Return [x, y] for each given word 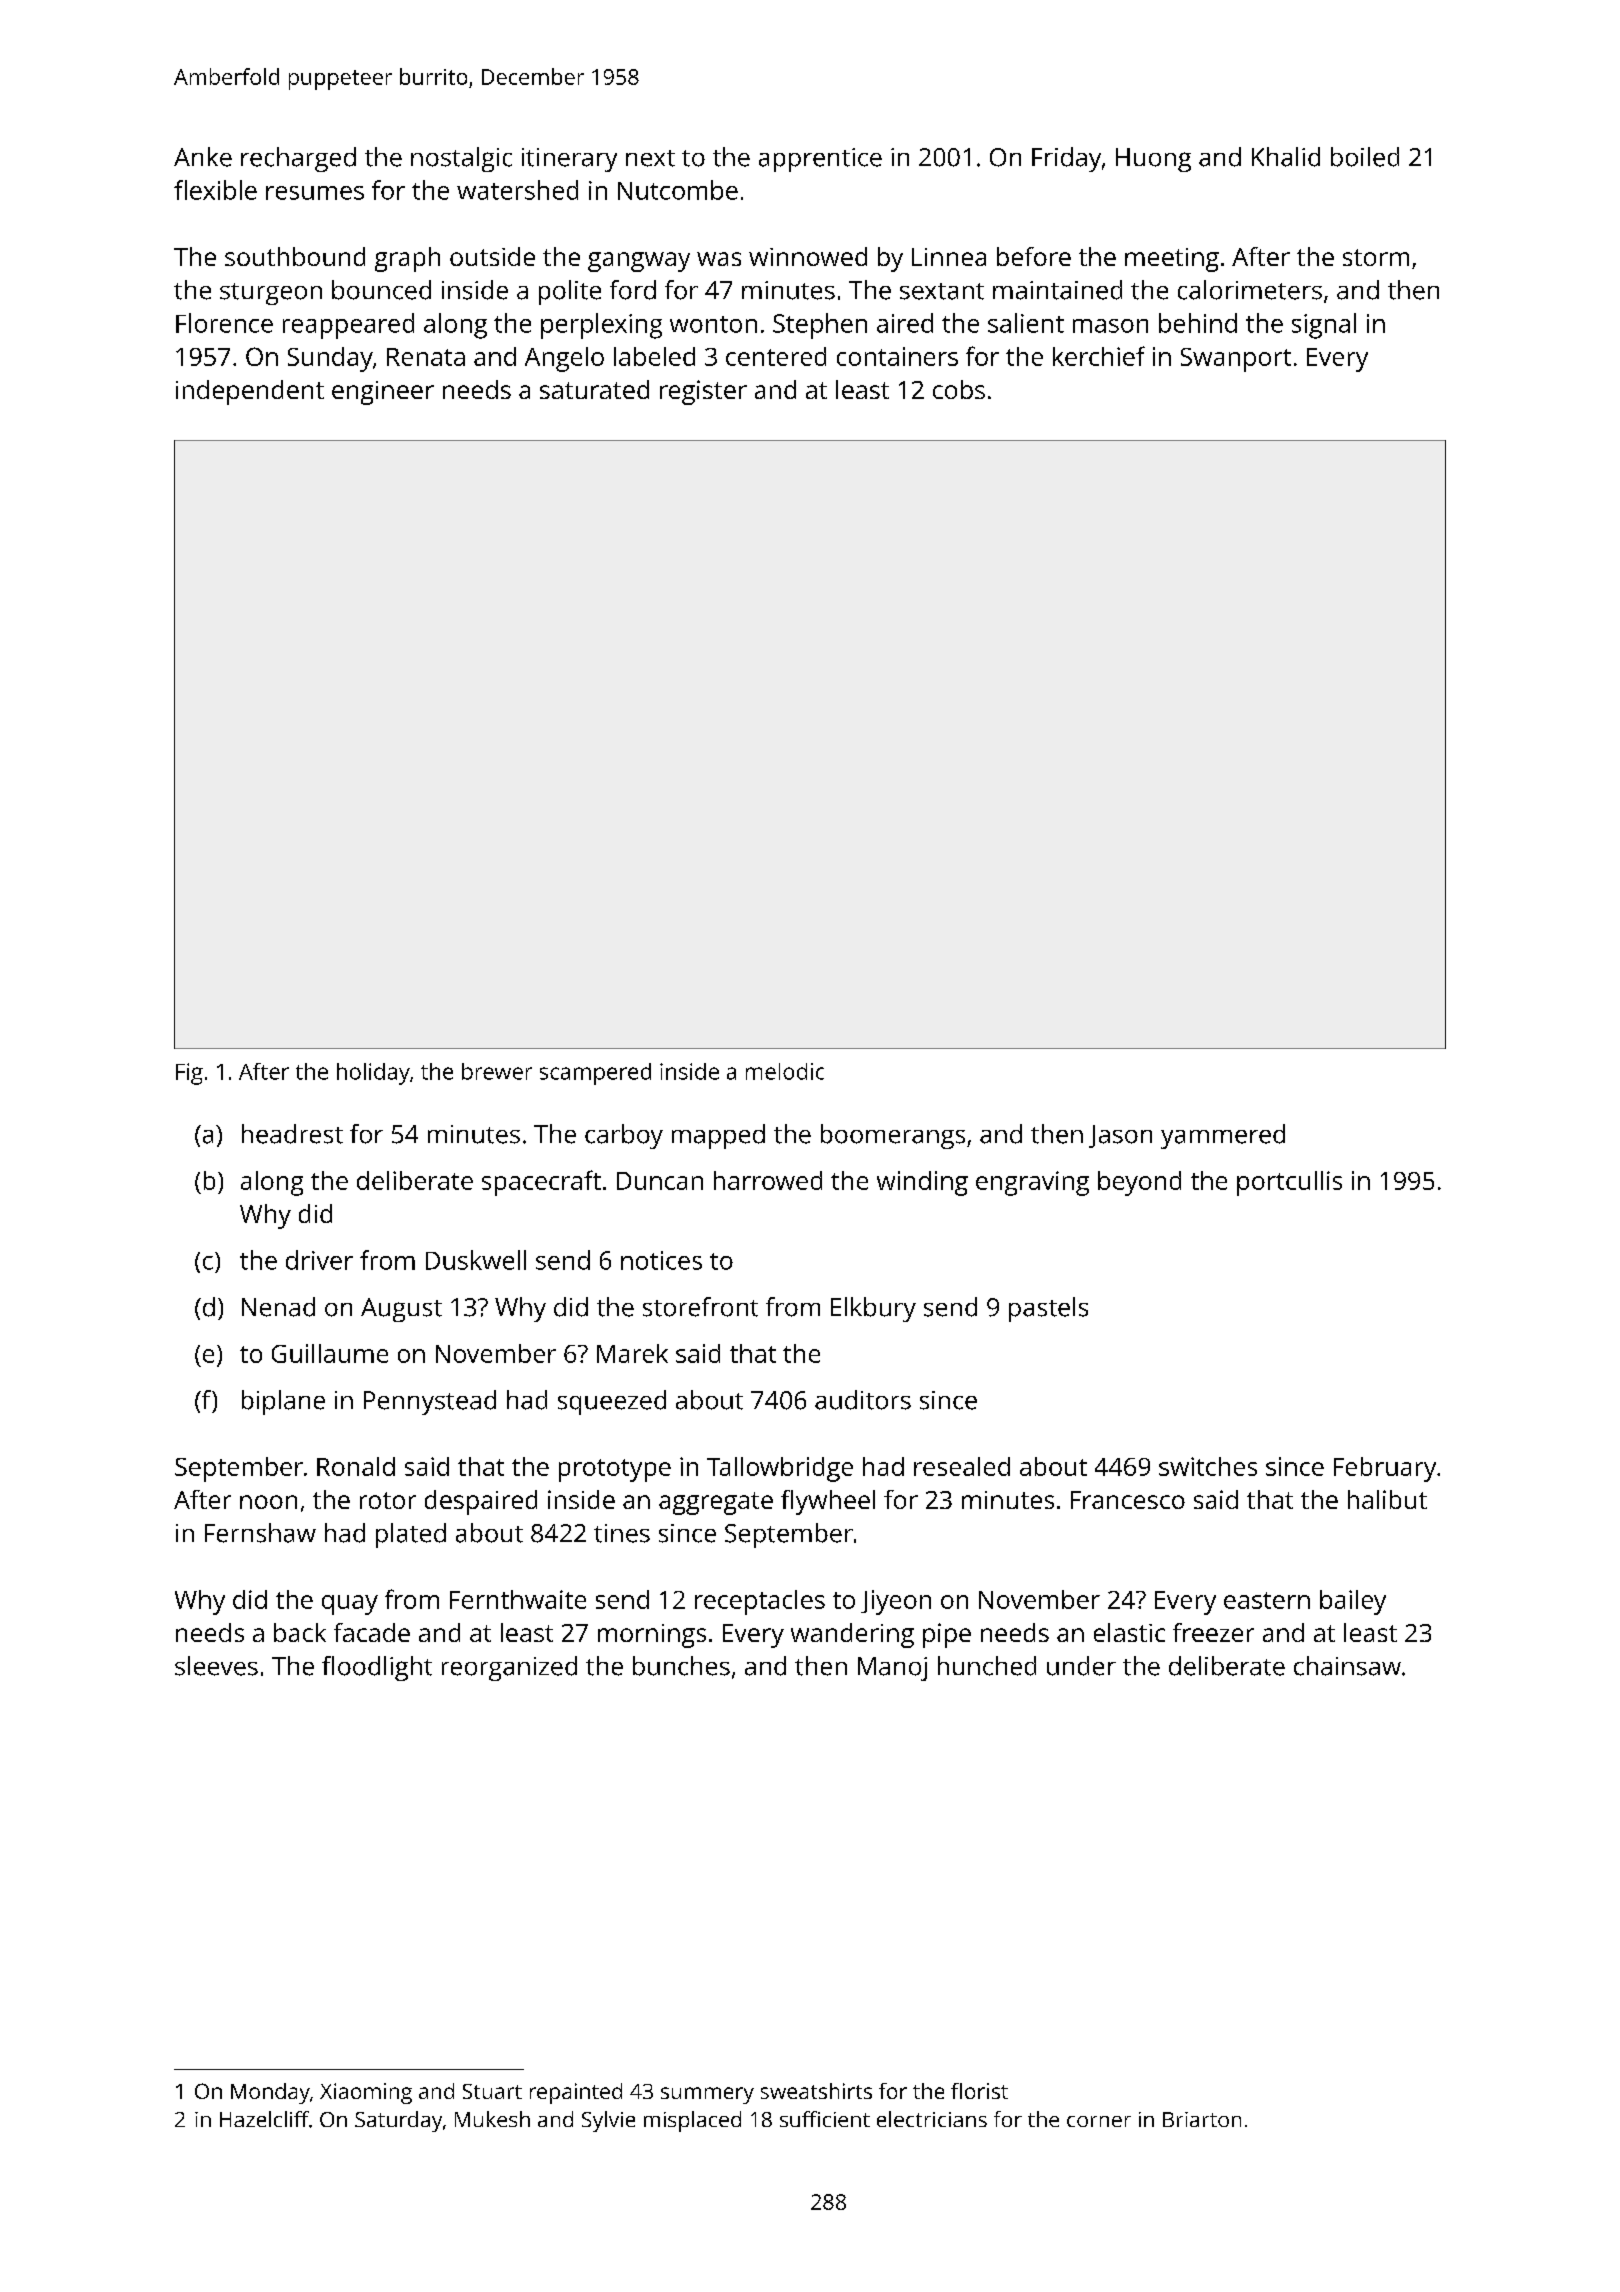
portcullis [1289, 1183]
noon [268, 1502]
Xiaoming [366, 2093]
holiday [373, 1074]
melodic [785, 1071]
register [703, 392]
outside [492, 256]
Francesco [1128, 1500]
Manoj [892, 1669]
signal [1324, 326]
